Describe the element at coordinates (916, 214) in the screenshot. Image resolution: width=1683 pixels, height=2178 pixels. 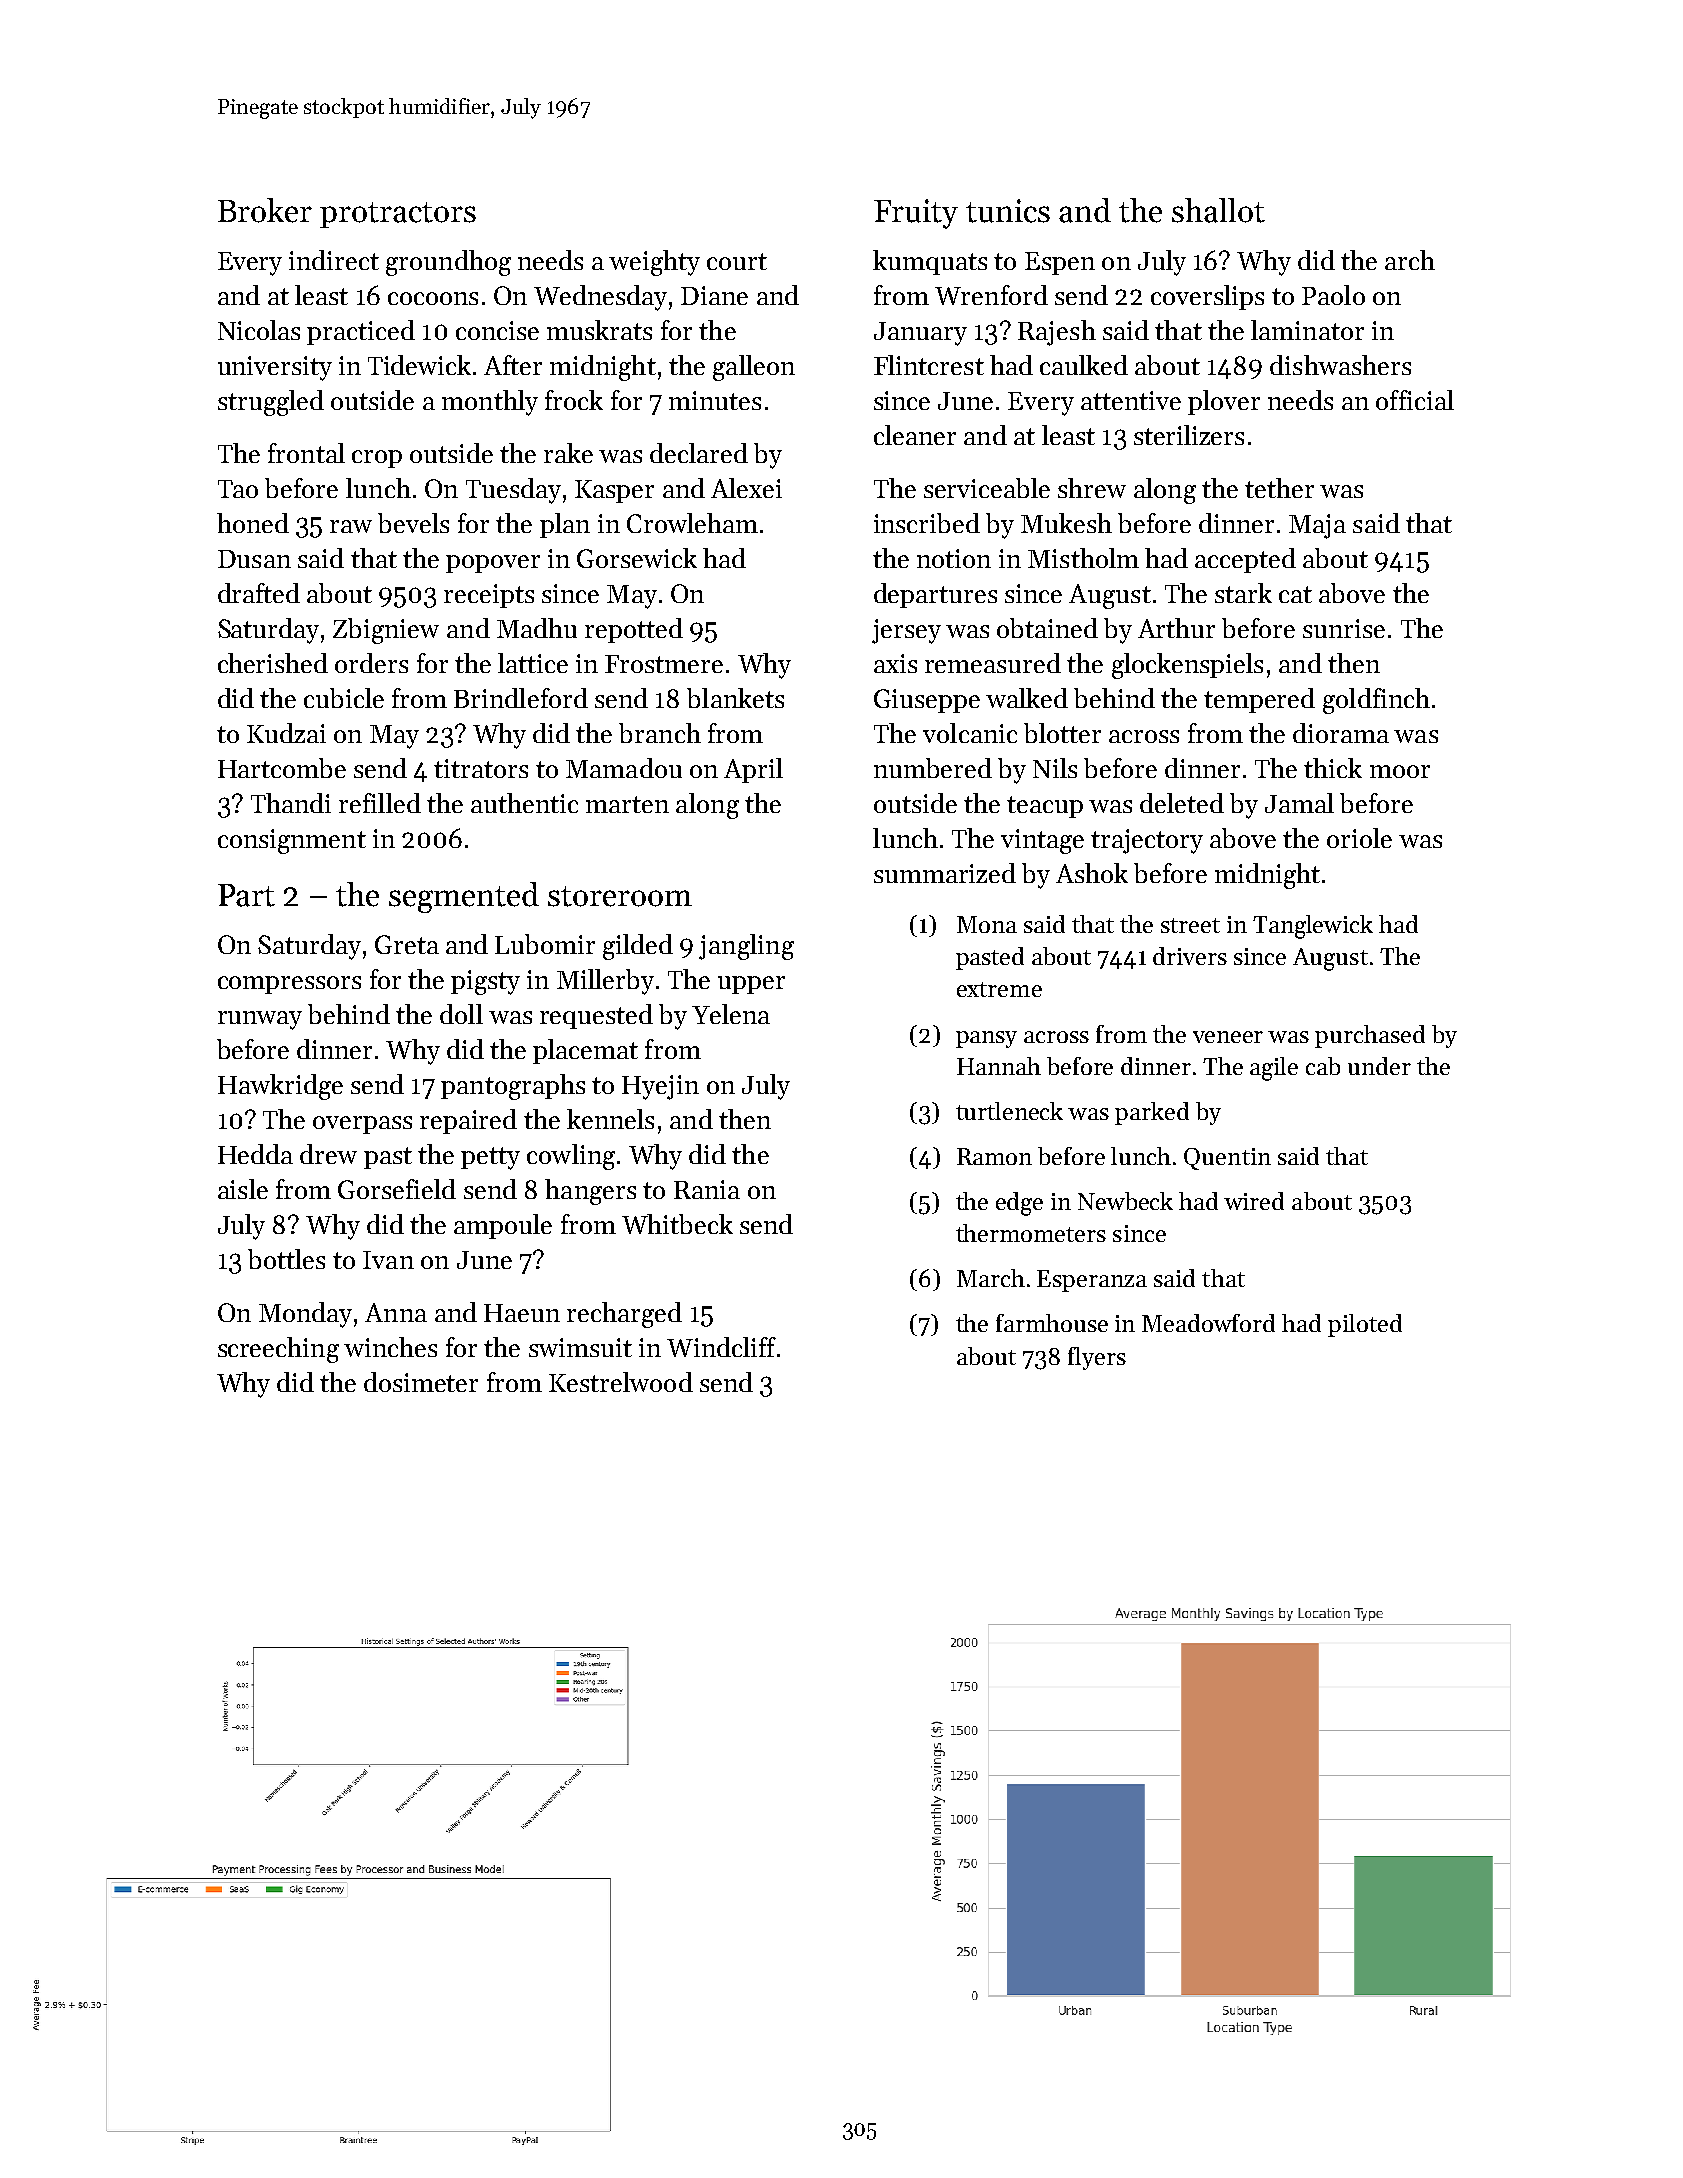
I see `Fruity` at that location.
